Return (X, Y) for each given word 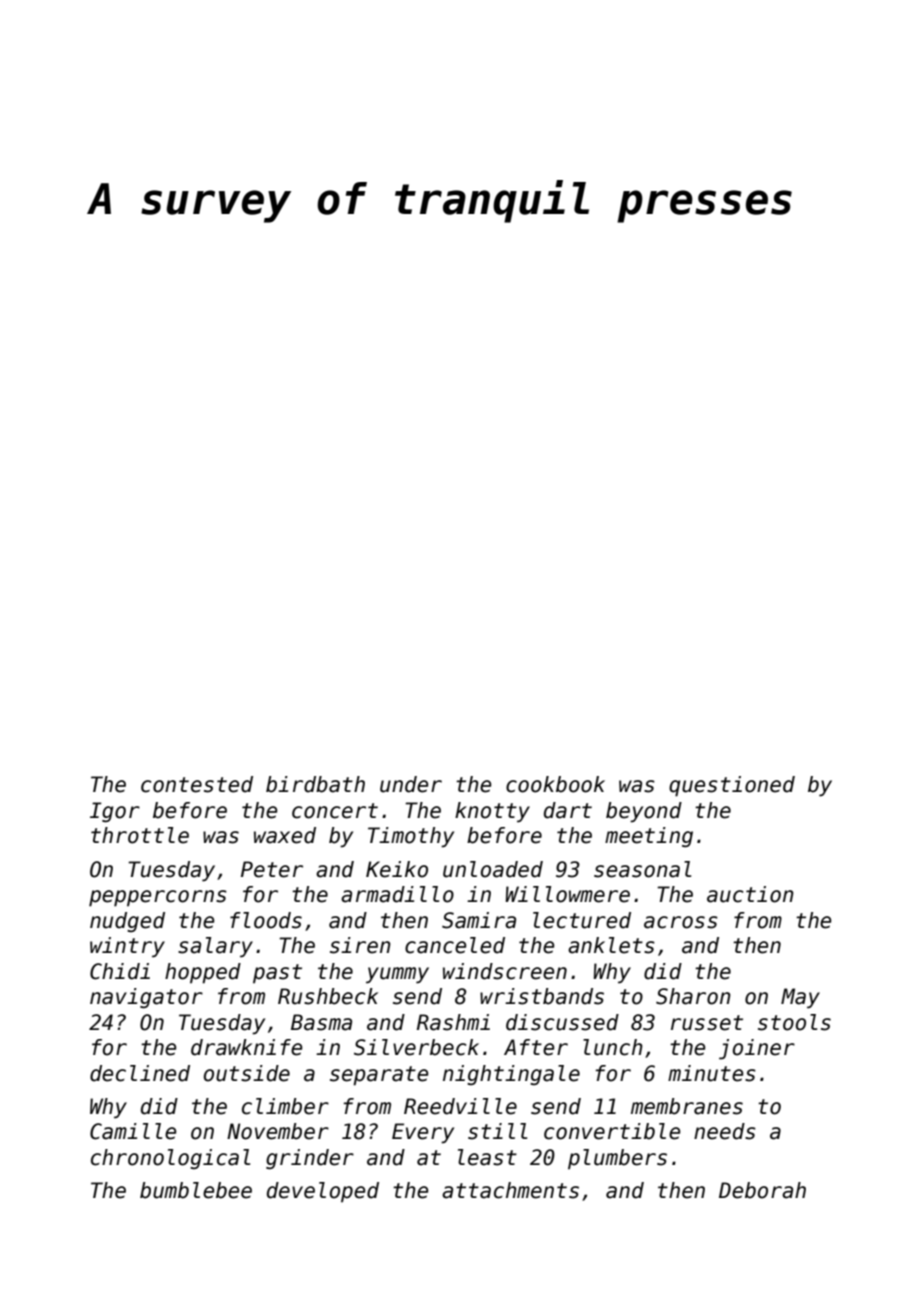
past (277, 973)
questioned (732, 786)
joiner (757, 1049)
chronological (170, 1159)
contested (197, 784)
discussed (562, 1022)
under (411, 784)
